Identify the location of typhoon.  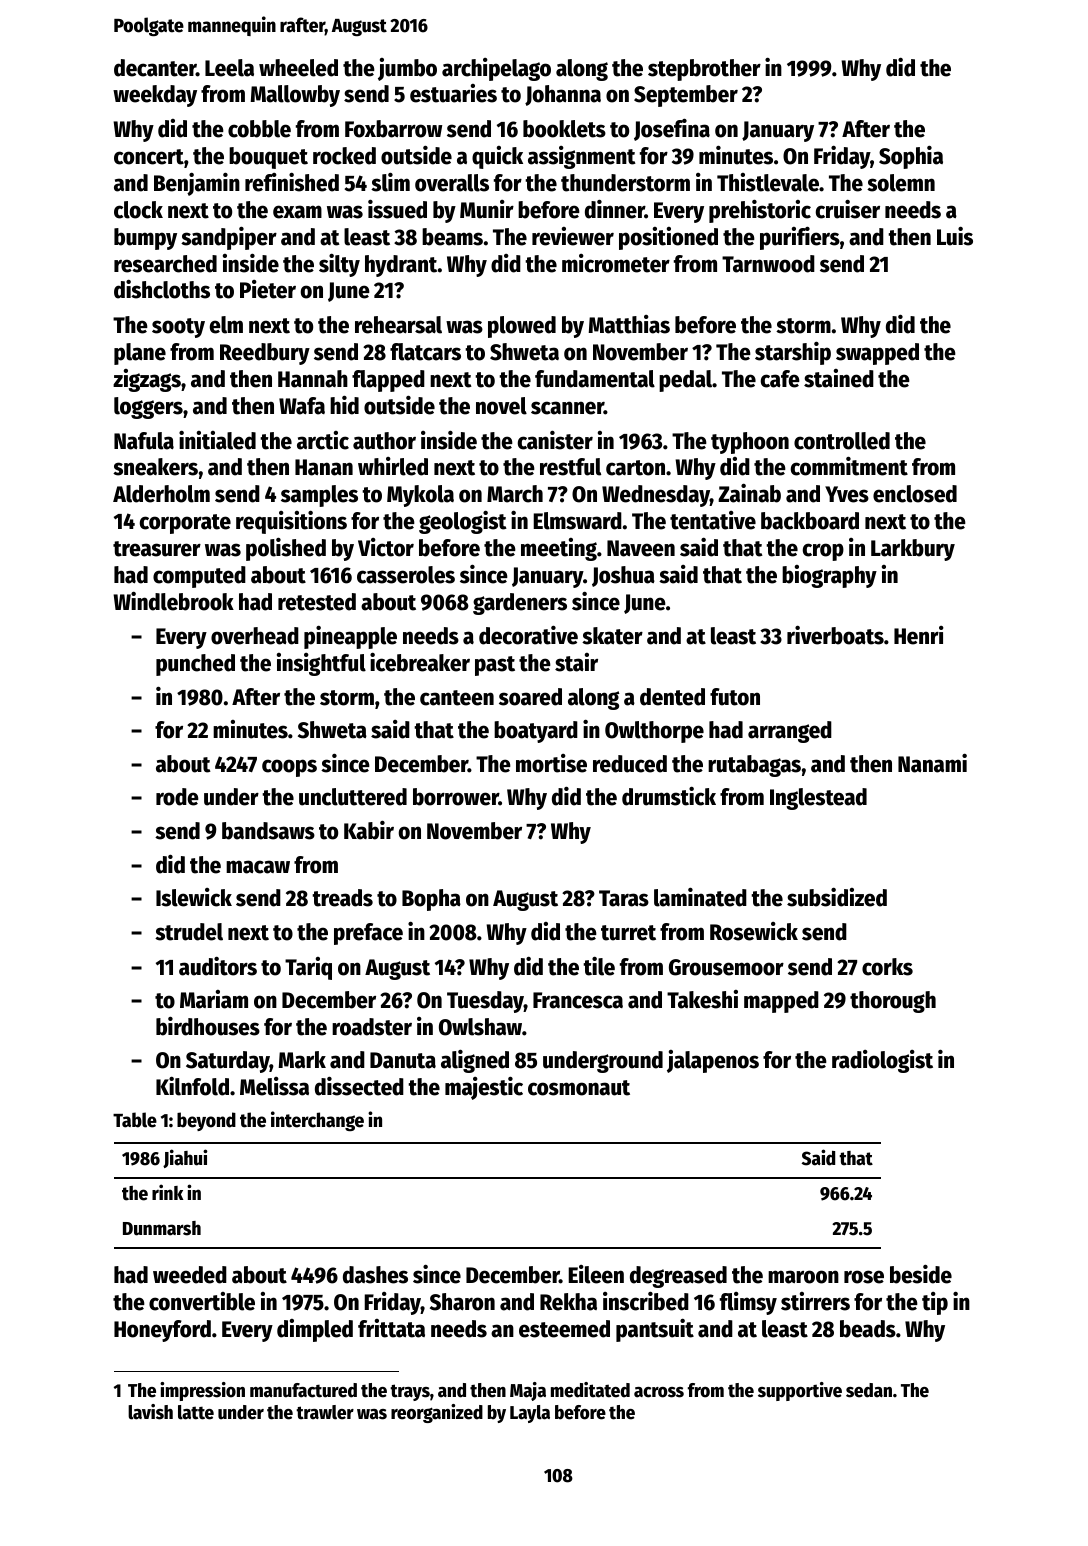
(750, 443).
